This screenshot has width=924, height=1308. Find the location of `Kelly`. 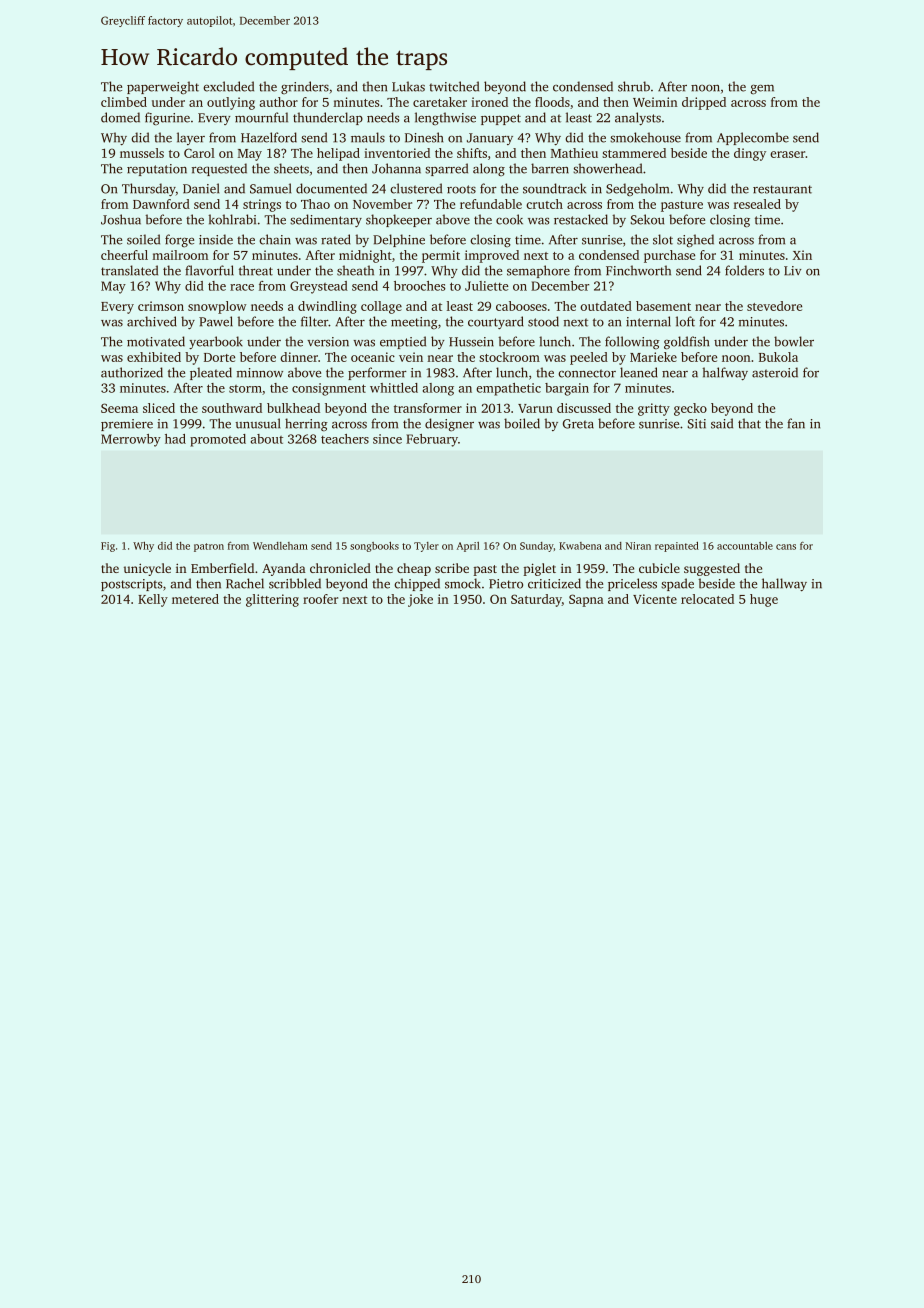

Kelly is located at coordinates (153, 600).
